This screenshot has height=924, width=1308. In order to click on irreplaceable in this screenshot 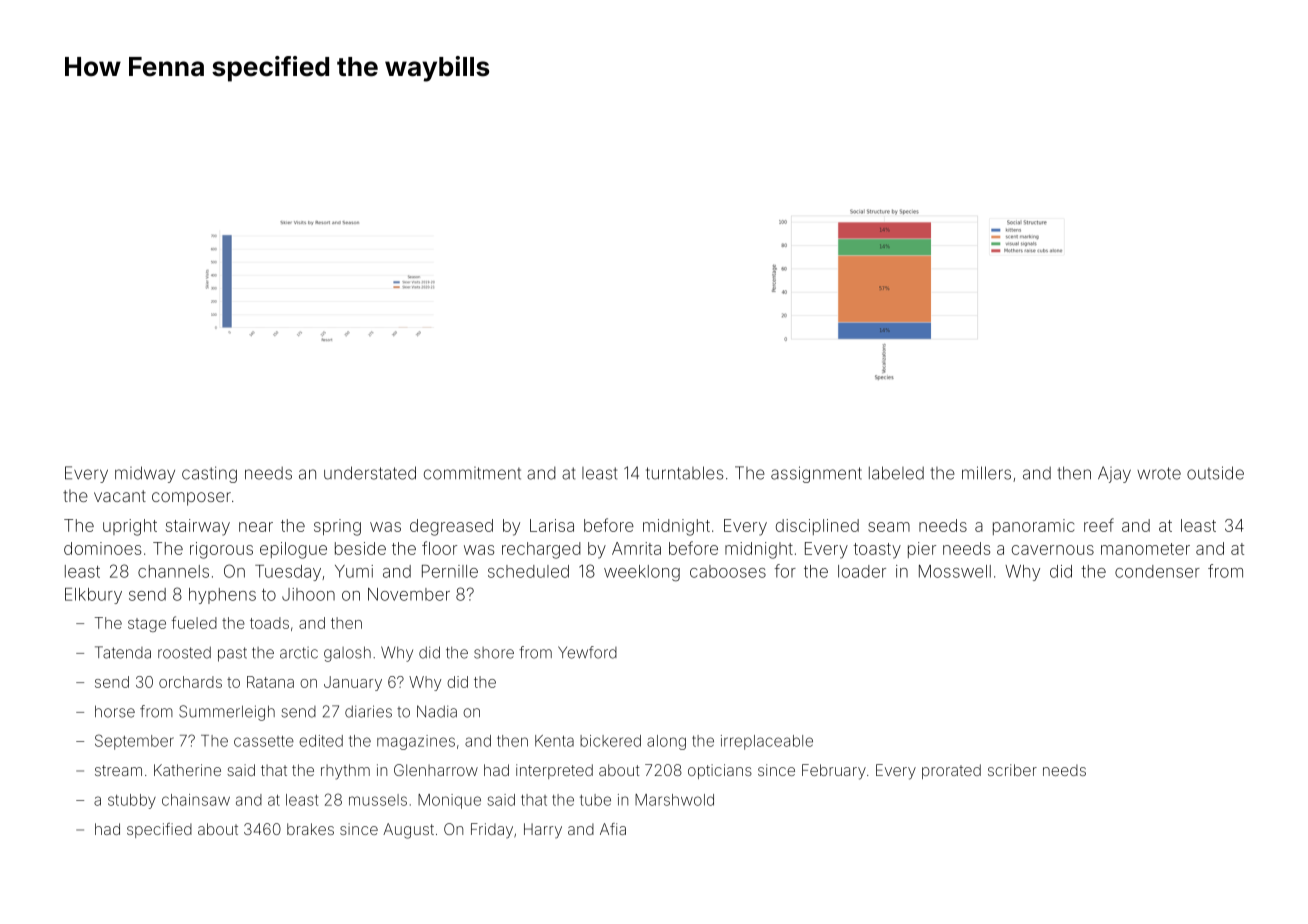, I will do `click(767, 742)`.
